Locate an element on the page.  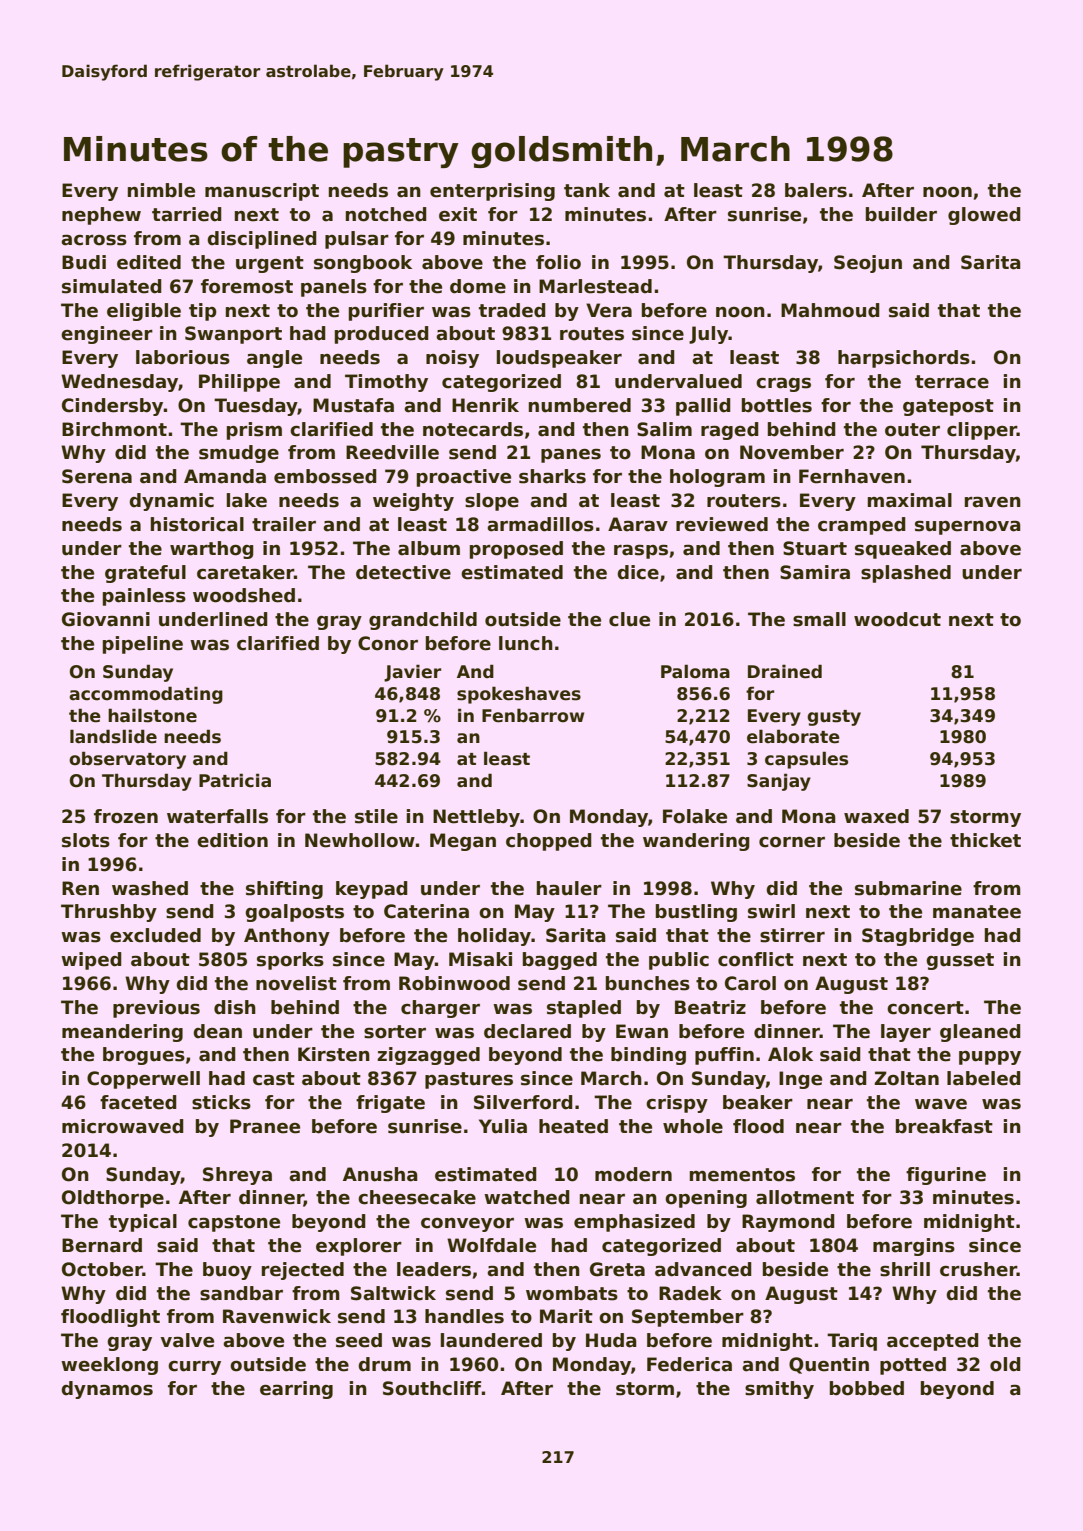
dynamos is located at coordinates (107, 1390).
